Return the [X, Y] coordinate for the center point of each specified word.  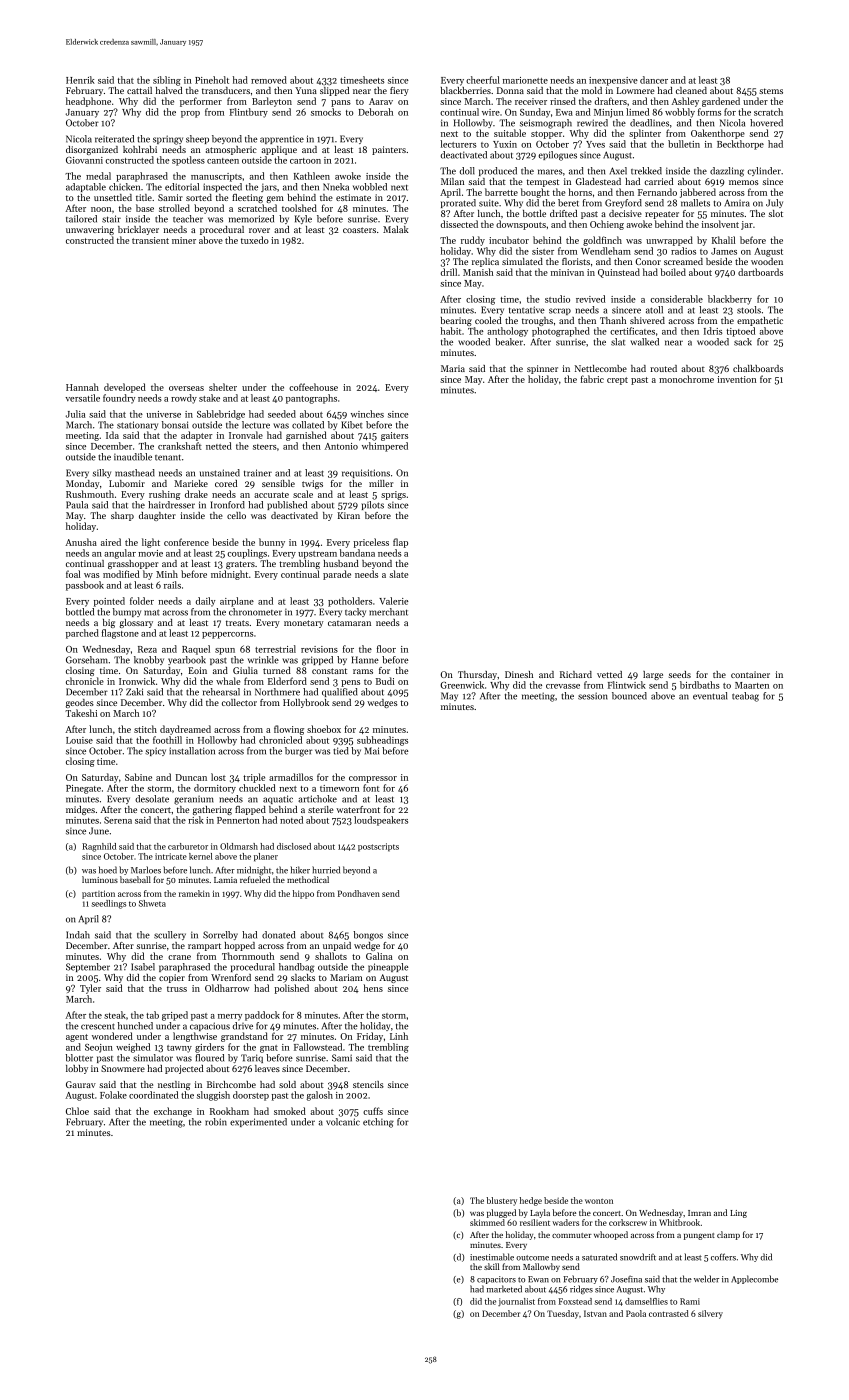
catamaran [349, 623]
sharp [122, 516]
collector [239, 702]
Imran [699, 1213]
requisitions [366, 473]
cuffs [373, 1111]
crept [617, 381]
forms [709, 112]
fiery [399, 91]
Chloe [77, 1111]
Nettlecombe [601, 368]
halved [169, 90]
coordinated [153, 1095]
